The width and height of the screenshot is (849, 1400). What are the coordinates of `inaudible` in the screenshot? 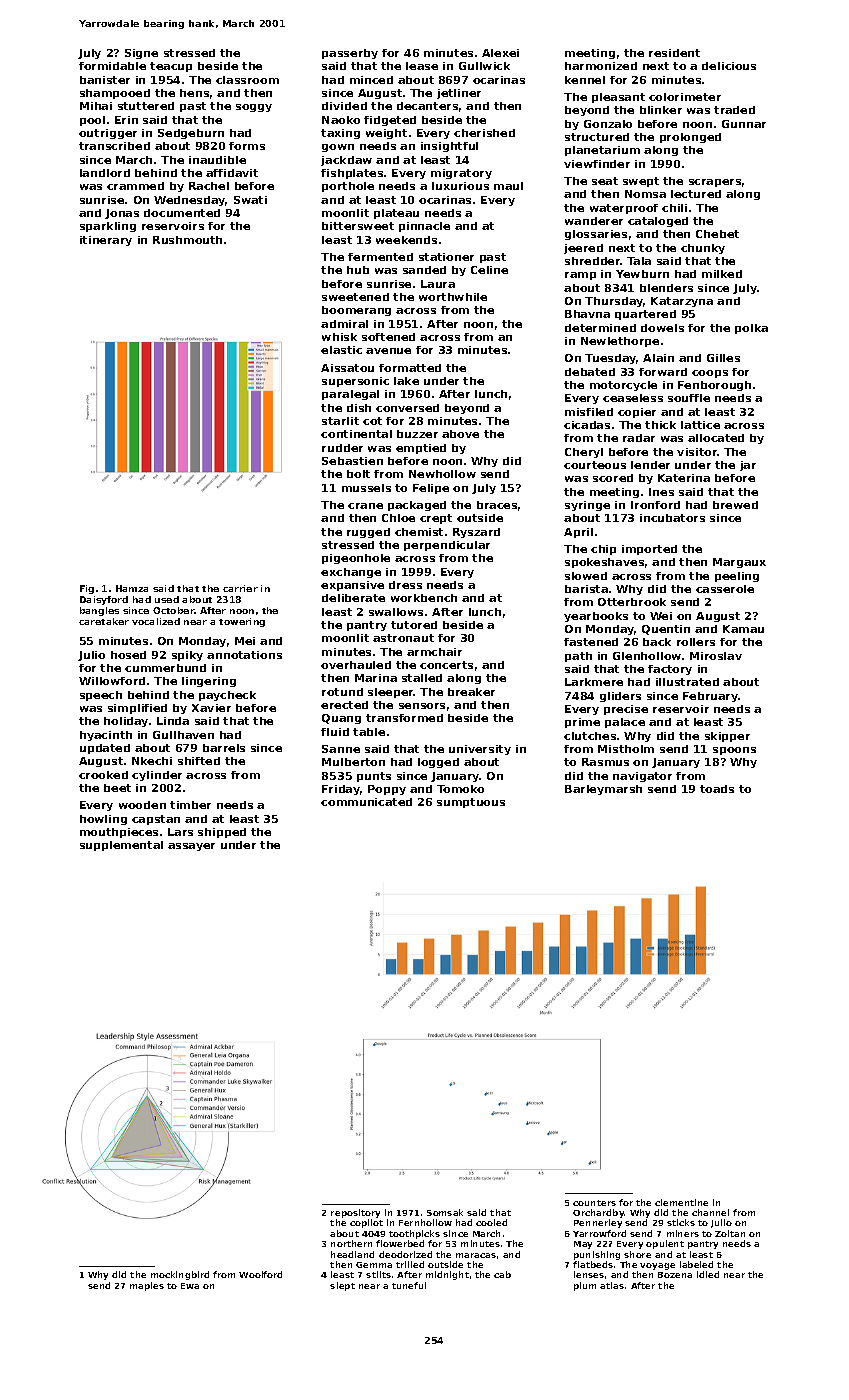 It's located at (217, 160).
